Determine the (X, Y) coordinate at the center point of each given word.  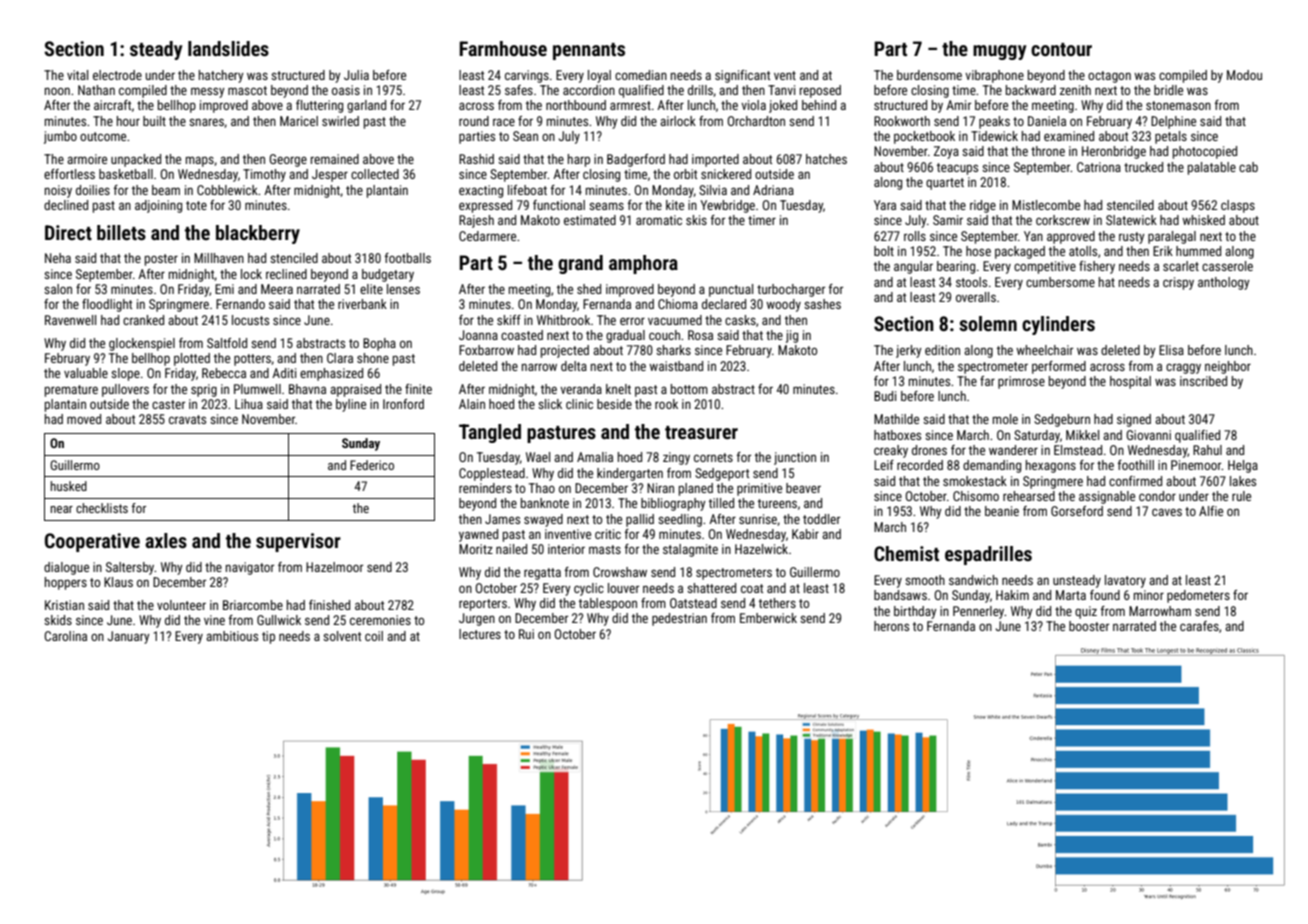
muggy (999, 52)
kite (675, 205)
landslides (228, 48)
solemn (988, 323)
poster (161, 260)
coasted (522, 335)
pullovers (125, 390)
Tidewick (994, 136)
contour (1061, 49)
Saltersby (130, 568)
